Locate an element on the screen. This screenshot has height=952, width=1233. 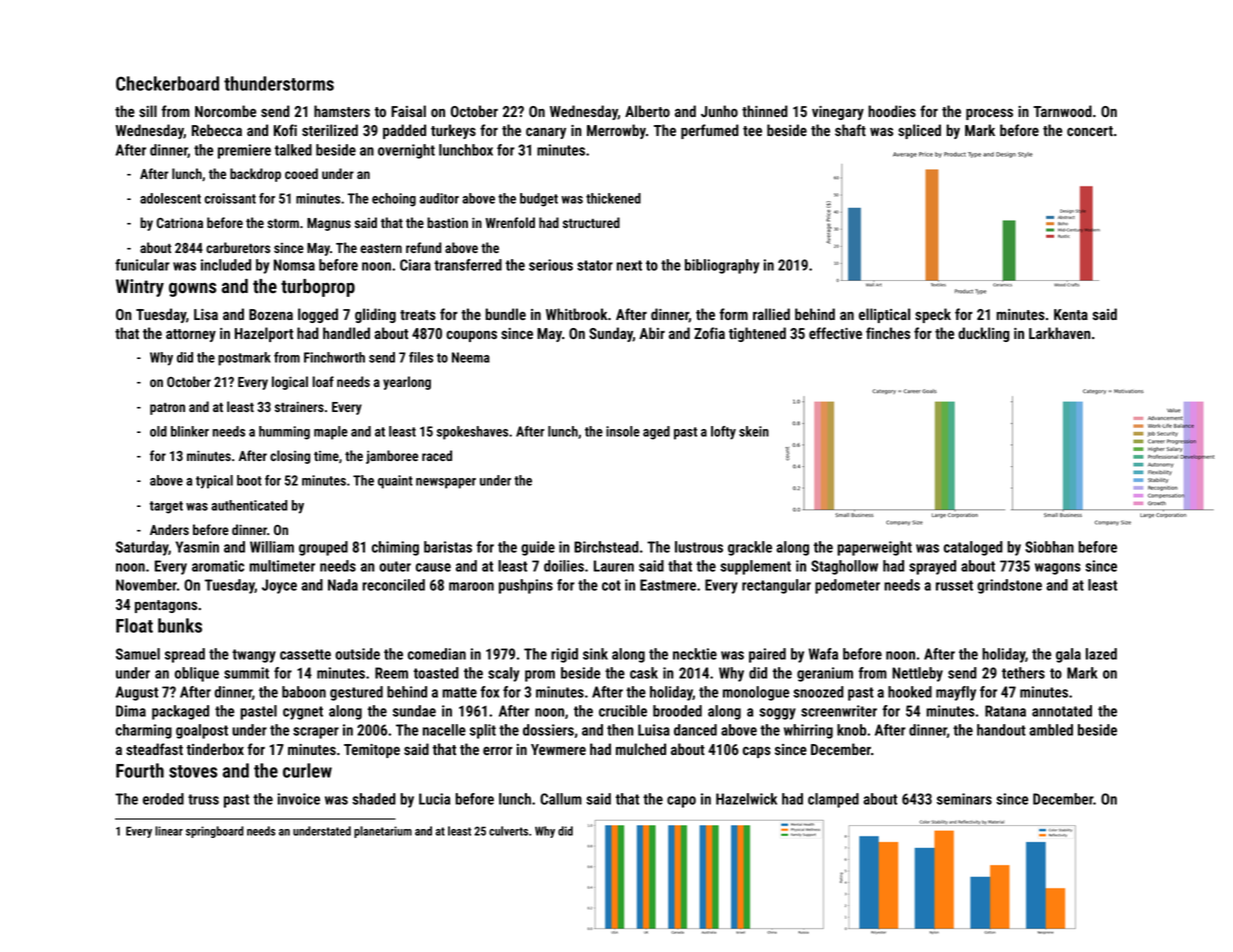
Siobhan is located at coordinates (1049, 547).
